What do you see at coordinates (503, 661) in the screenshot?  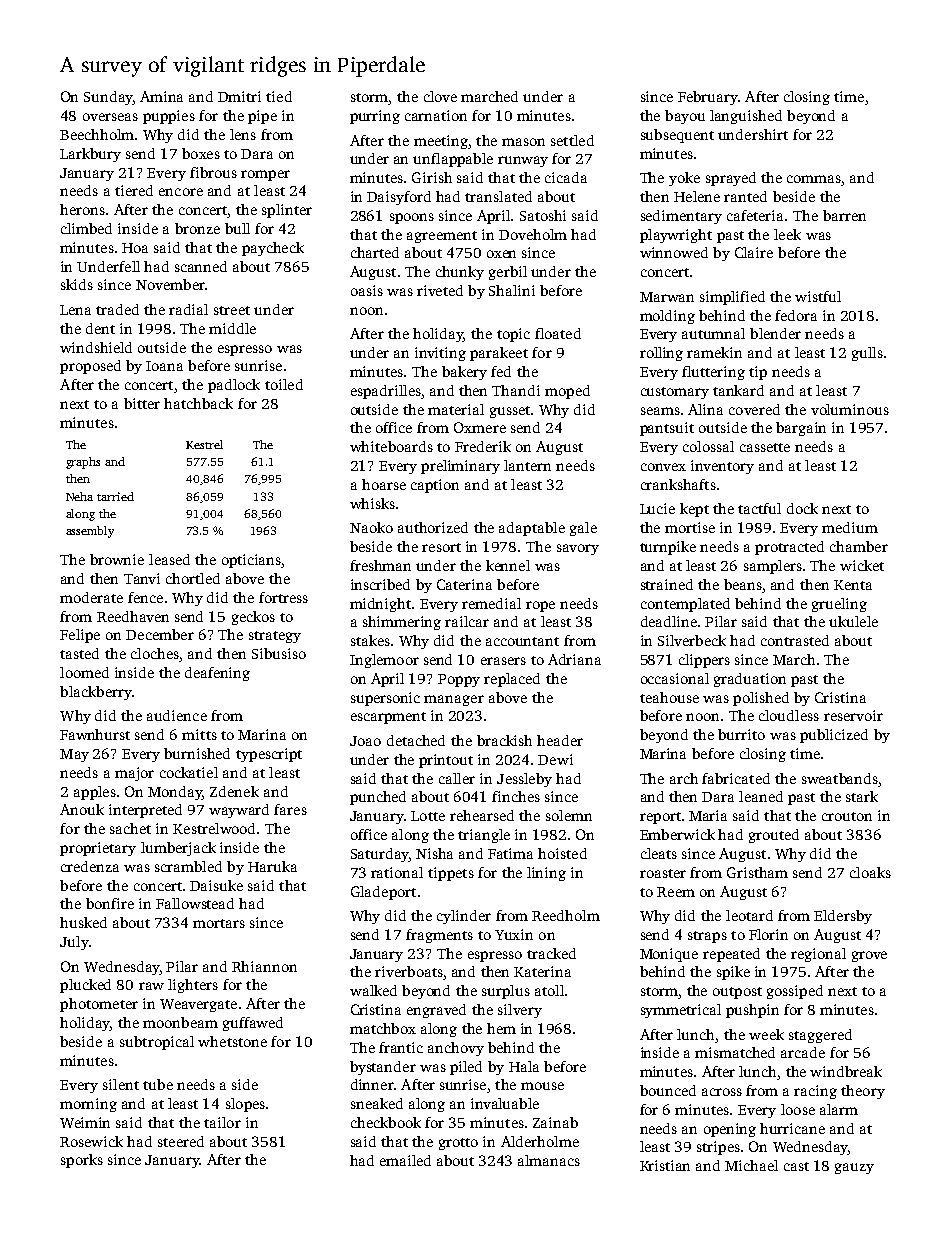 I see `erasers` at bounding box center [503, 661].
